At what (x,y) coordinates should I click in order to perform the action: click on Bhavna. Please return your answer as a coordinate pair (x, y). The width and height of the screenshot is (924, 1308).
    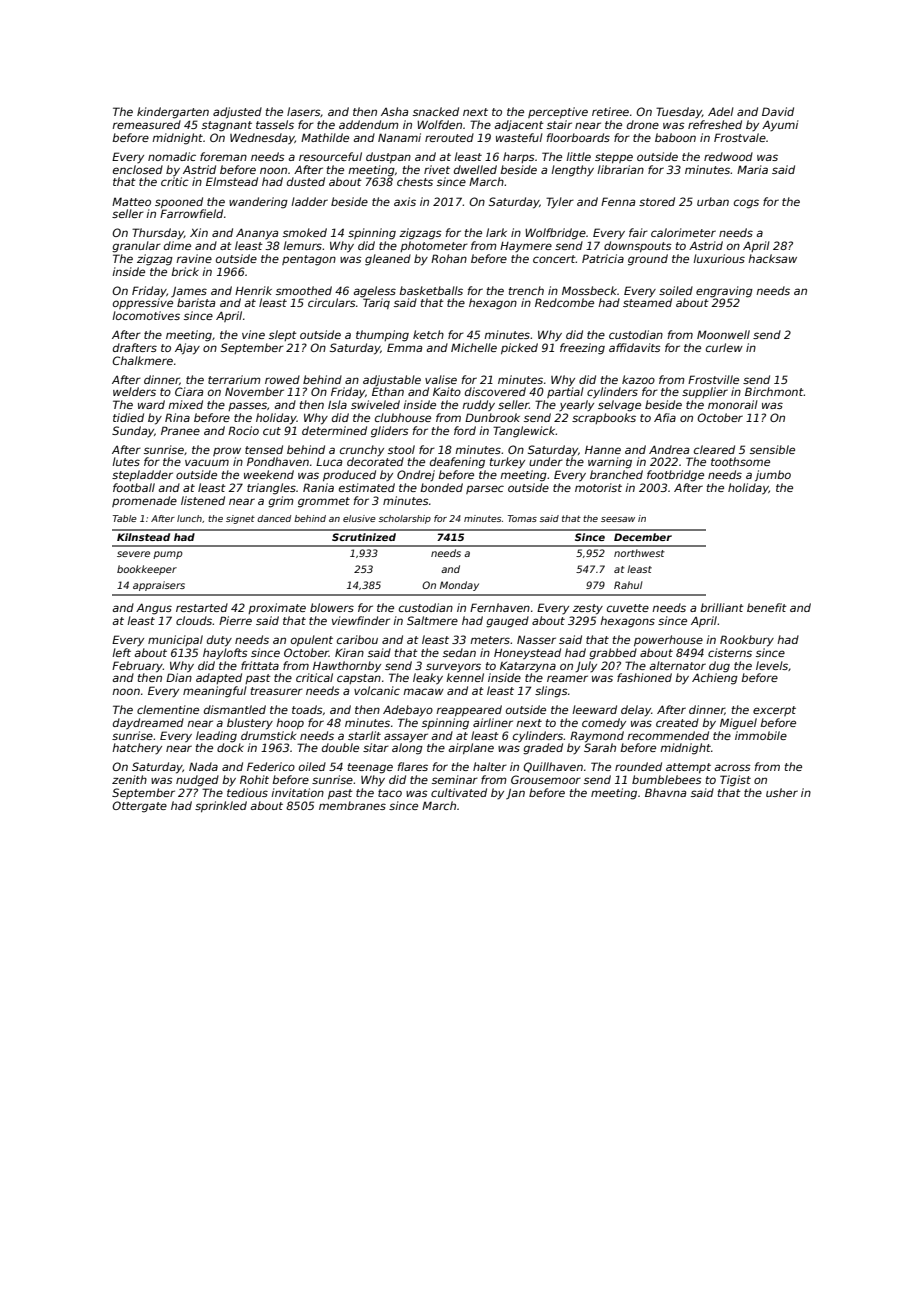
    Looking at the image, I should click on (665, 792).
